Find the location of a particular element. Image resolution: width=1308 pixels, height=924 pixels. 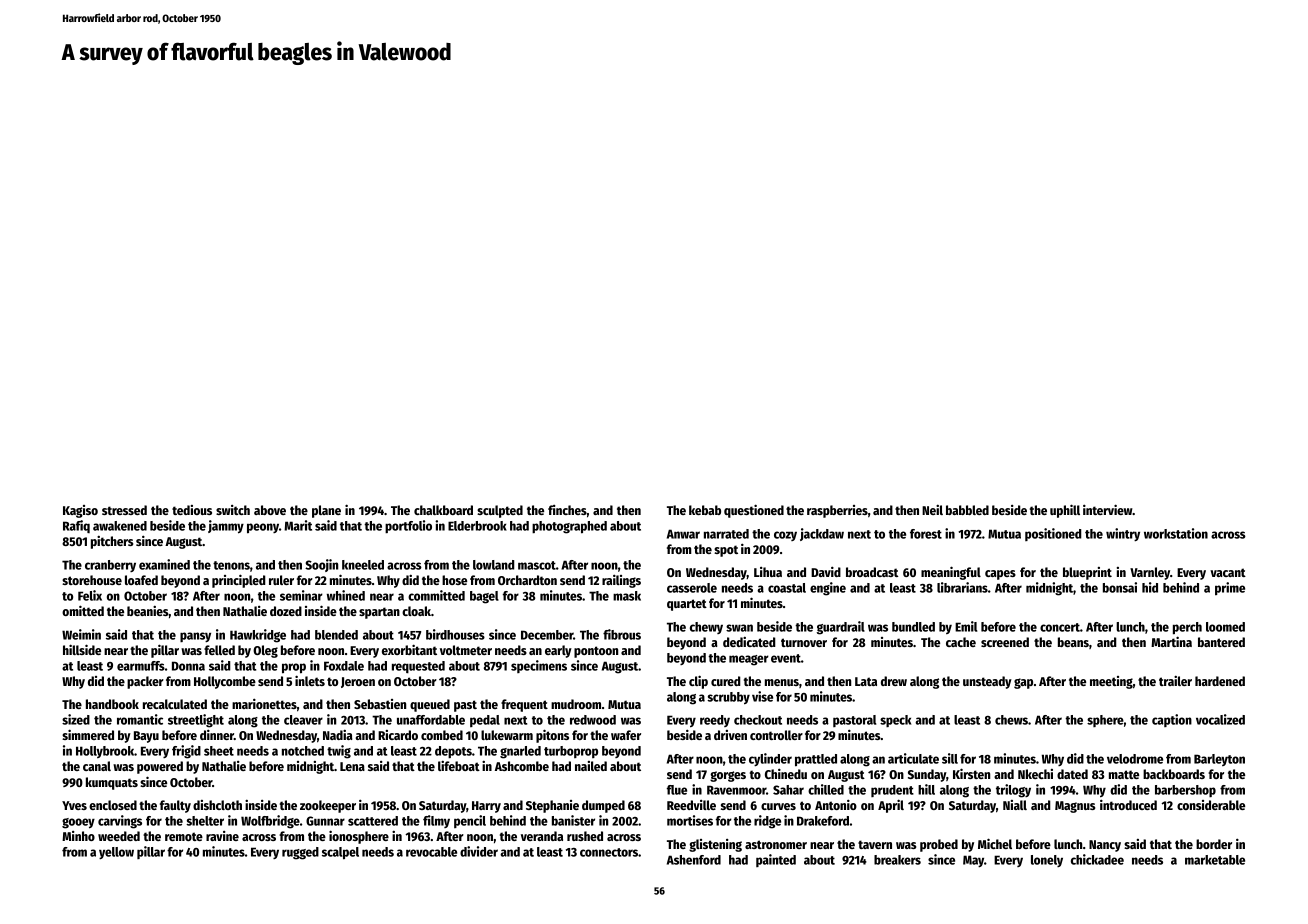

chickadee is located at coordinates (1097, 859).
